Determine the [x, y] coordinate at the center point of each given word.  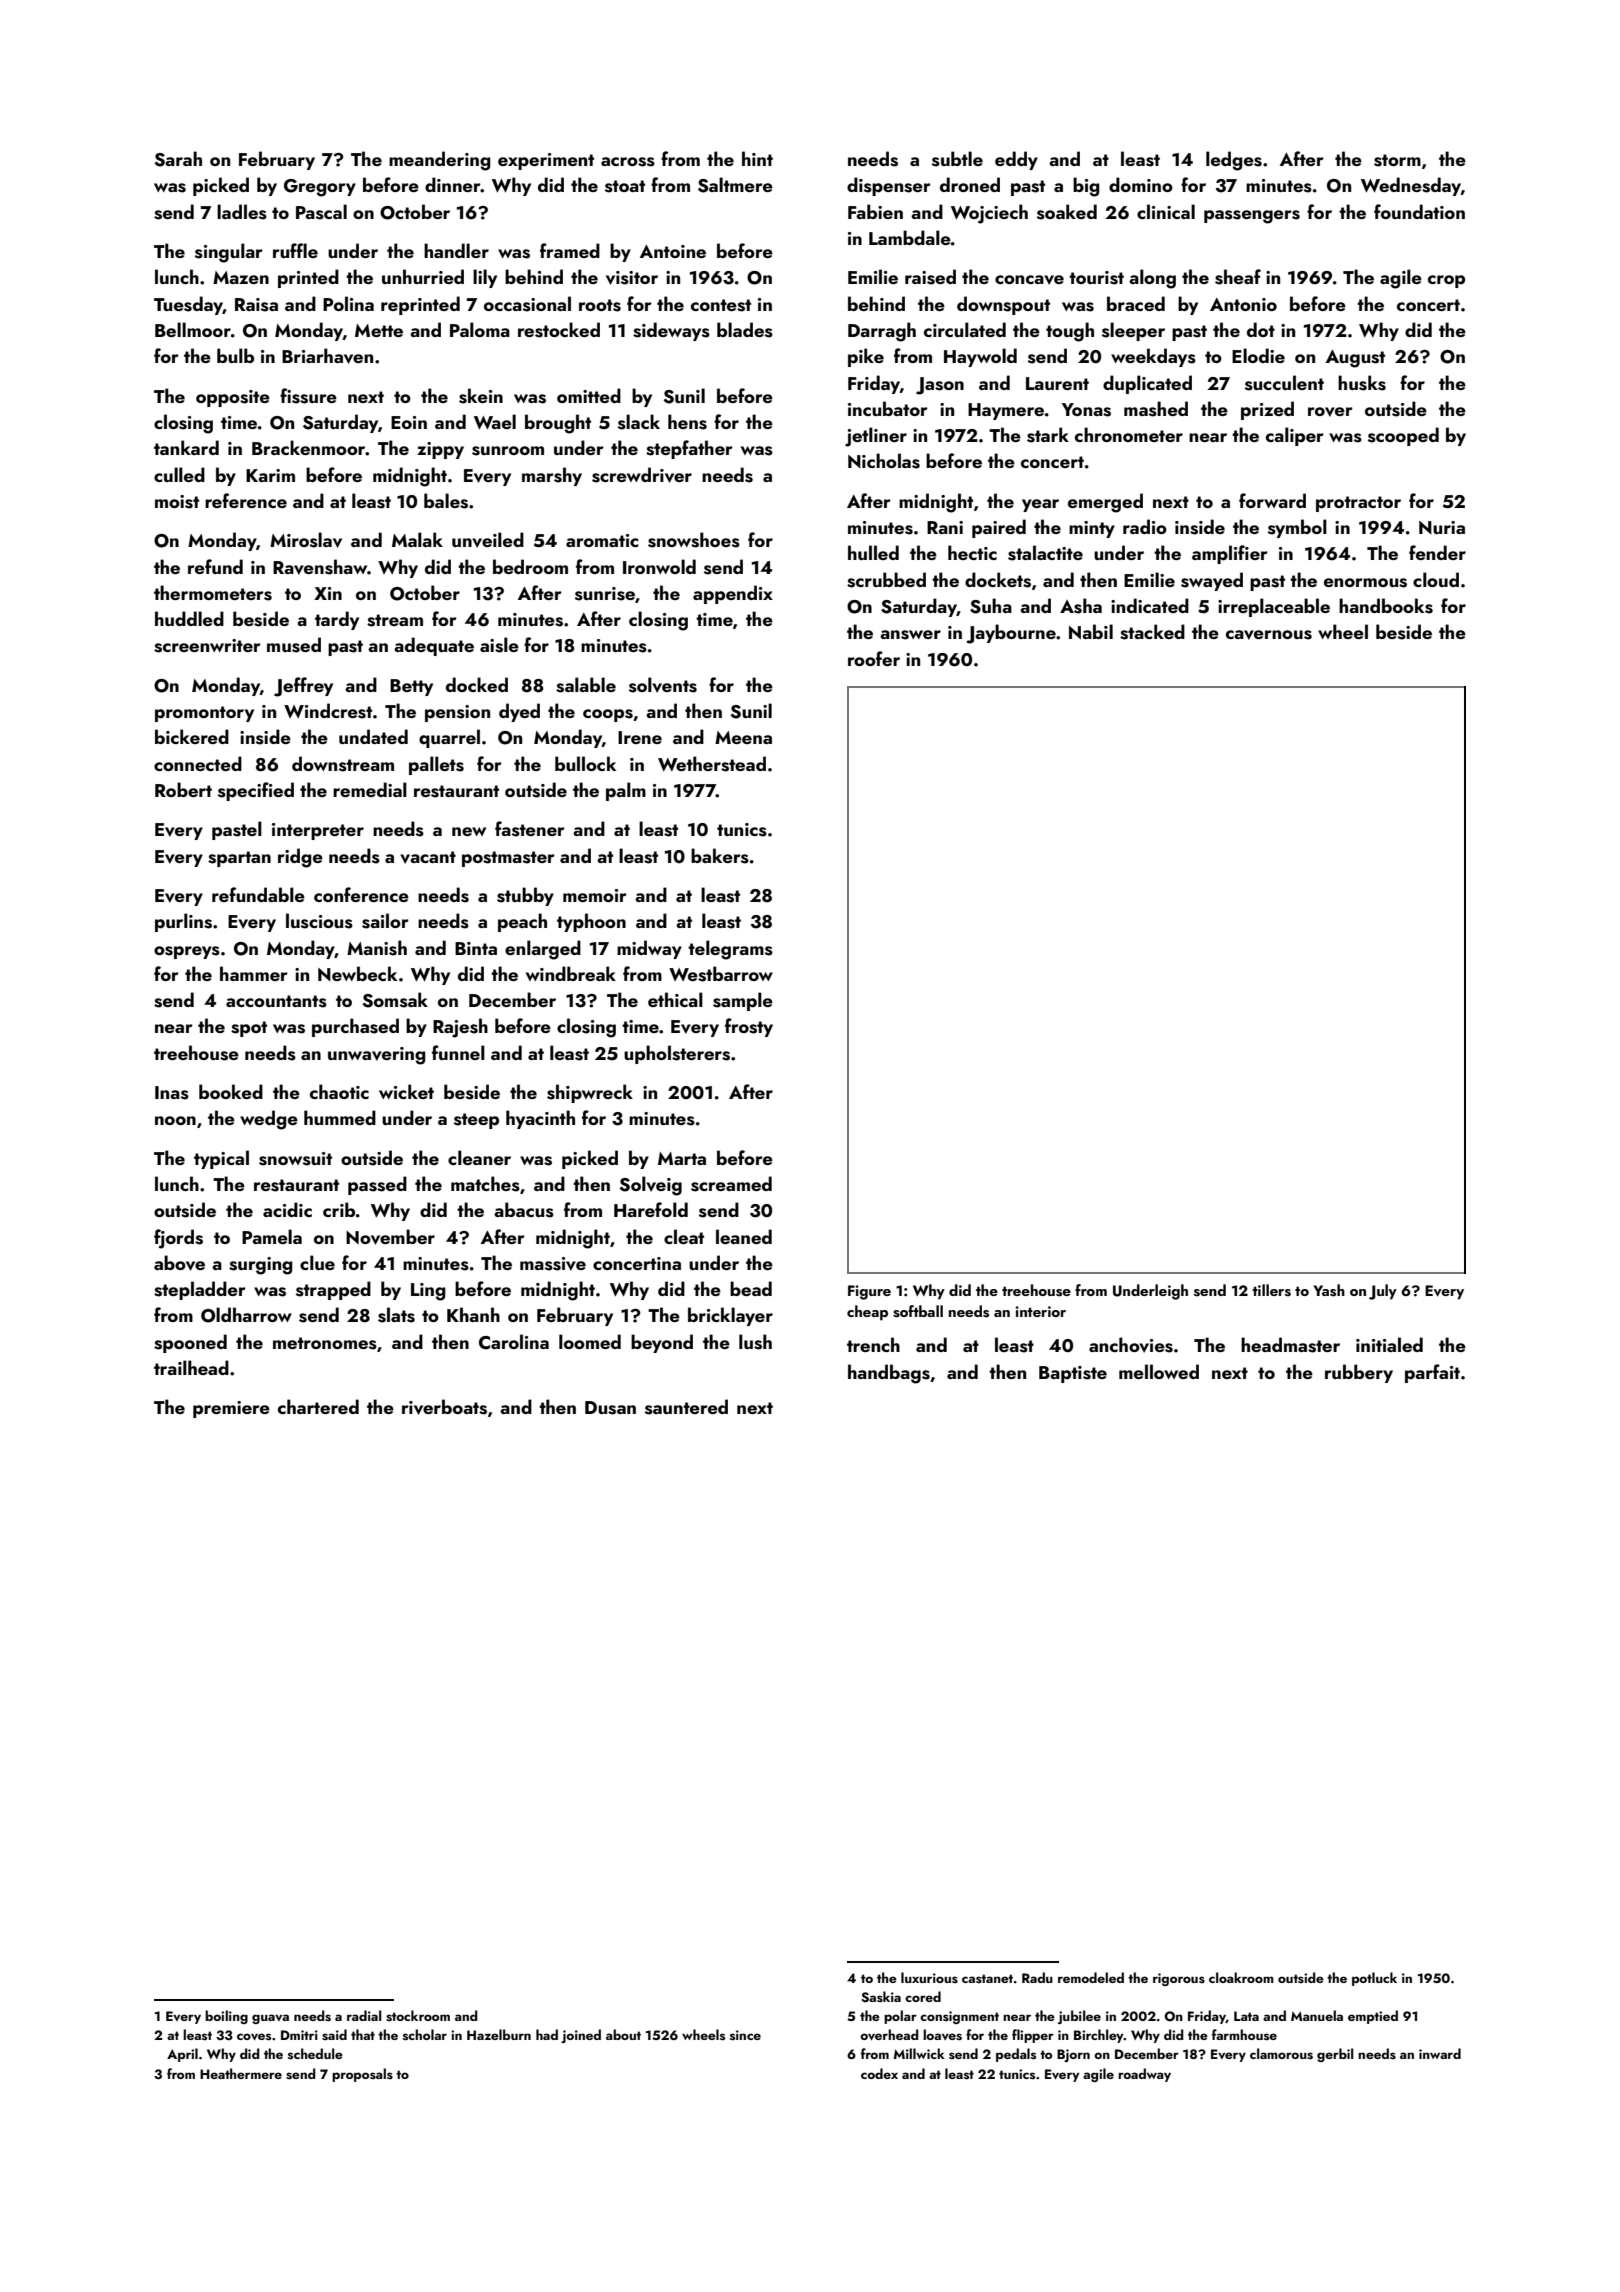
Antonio [1243, 304]
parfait [1432, 1373]
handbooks [1386, 606]
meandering [440, 161]
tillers [1271, 1290]
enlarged [543, 950]
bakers [720, 856]
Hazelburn [499, 2034]
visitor [632, 278]
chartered [318, 1406]
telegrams [730, 950]
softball [918, 1311]
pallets [436, 765]
